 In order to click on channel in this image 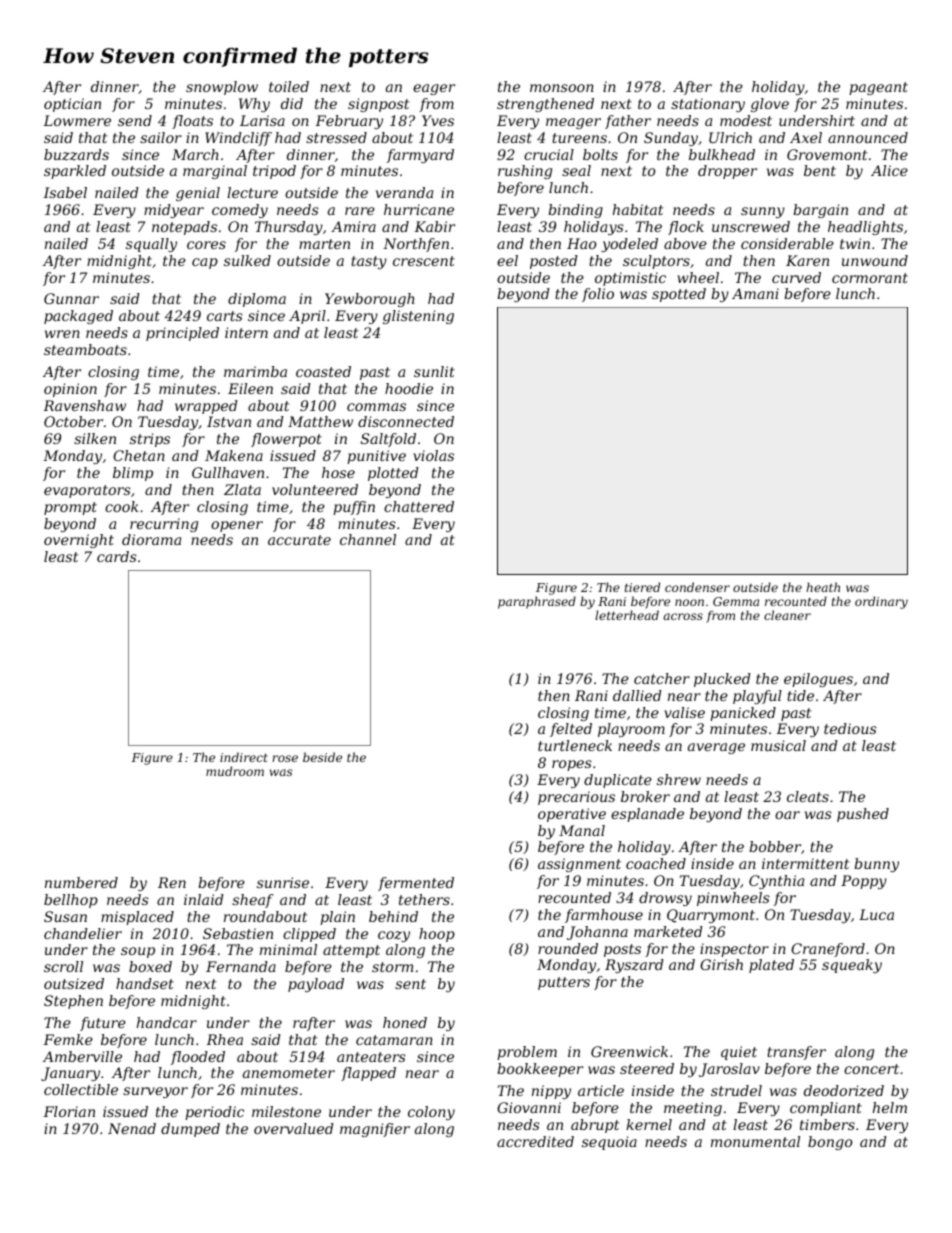, I will do `click(368, 539)`.
